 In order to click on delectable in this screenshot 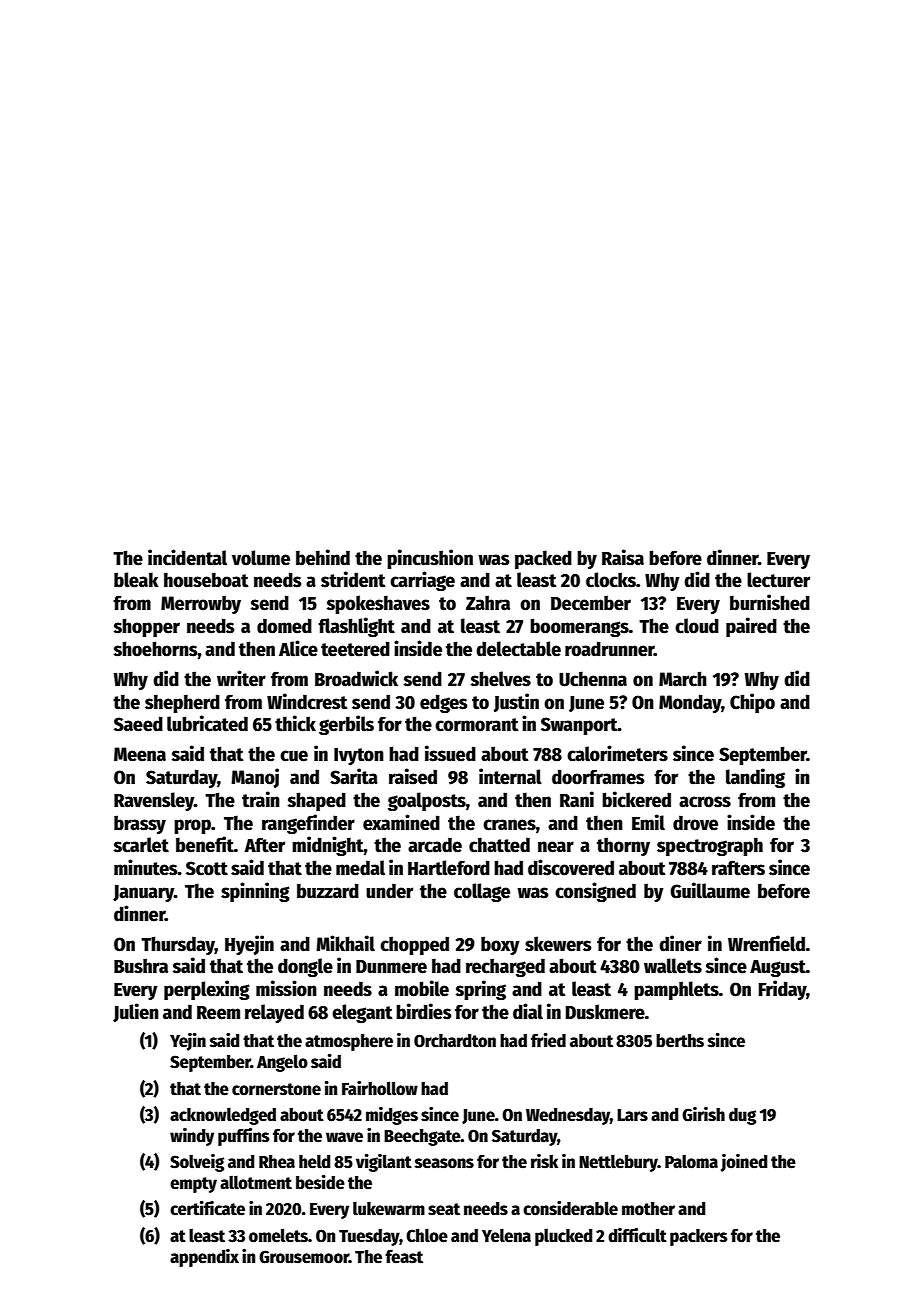, I will do `click(518, 649)`.
